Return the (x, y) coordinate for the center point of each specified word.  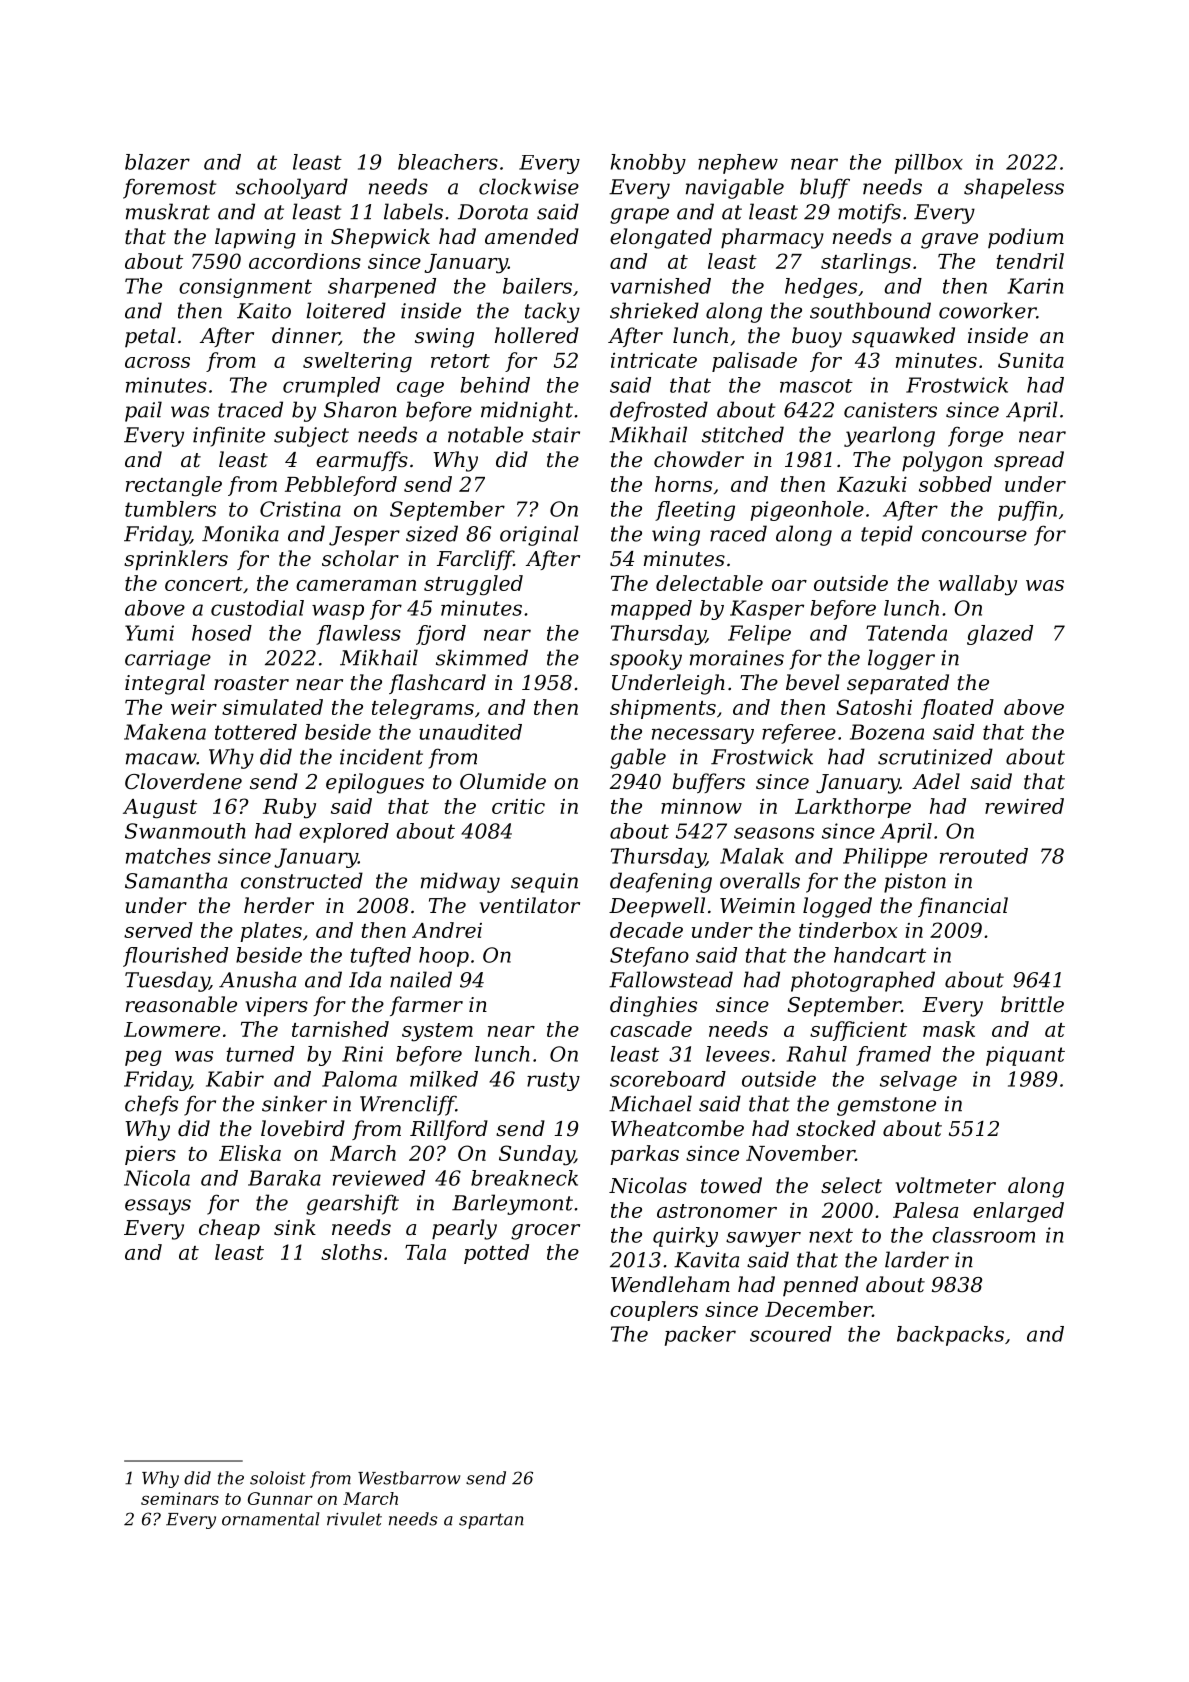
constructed (302, 880)
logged (837, 907)
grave (949, 241)
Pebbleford (341, 486)
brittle (1032, 1004)
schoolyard (292, 188)
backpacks (950, 1336)
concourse (974, 536)
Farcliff (475, 560)
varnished (660, 286)
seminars (180, 1498)
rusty (553, 1081)
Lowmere (172, 1029)
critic (518, 806)
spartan (491, 1521)
